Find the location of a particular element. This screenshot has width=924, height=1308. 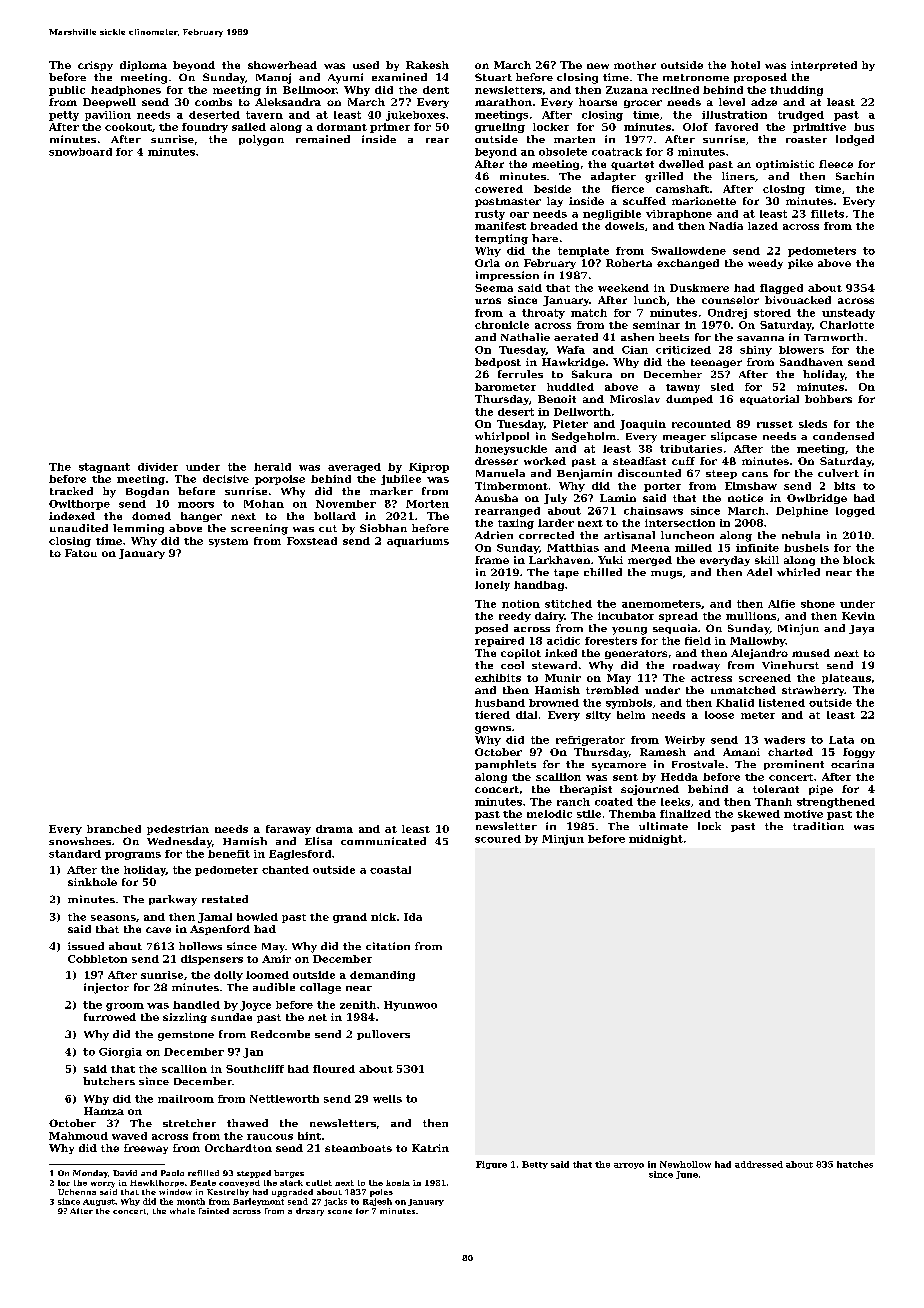

Munir is located at coordinates (563, 678).
